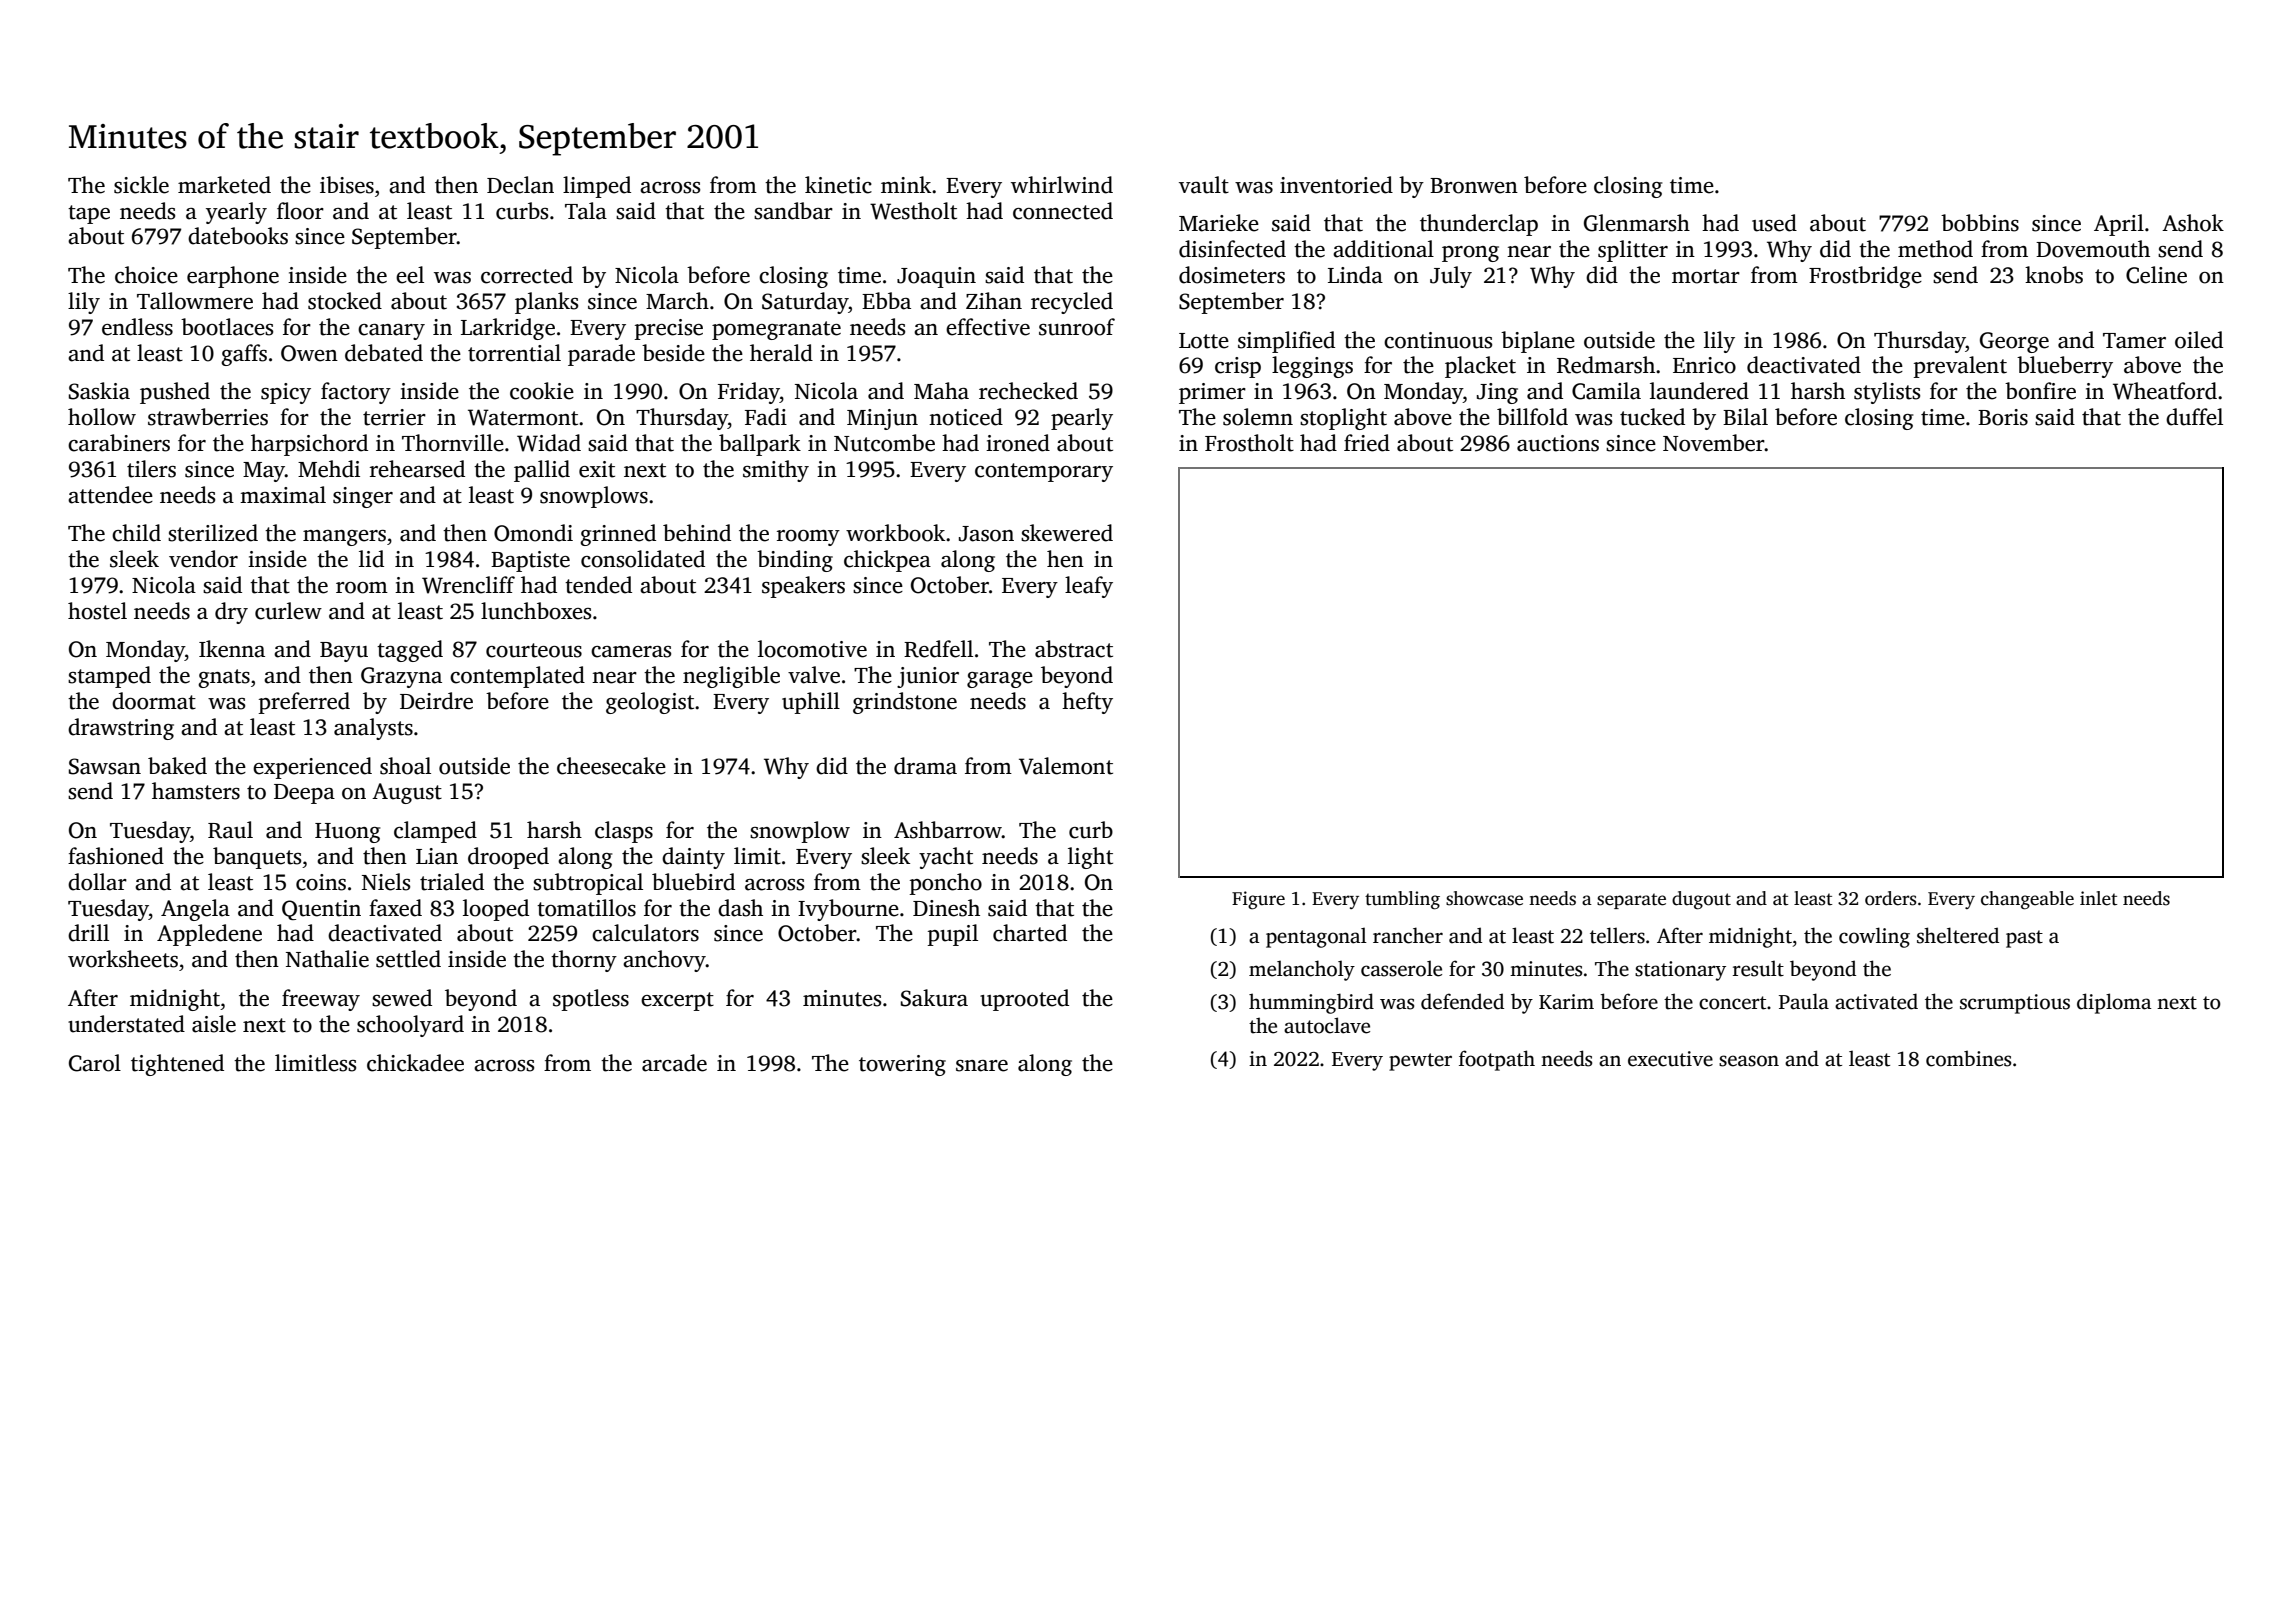 Image resolution: width=2292 pixels, height=1620 pixels. I want to click on pewter, so click(1420, 1062).
